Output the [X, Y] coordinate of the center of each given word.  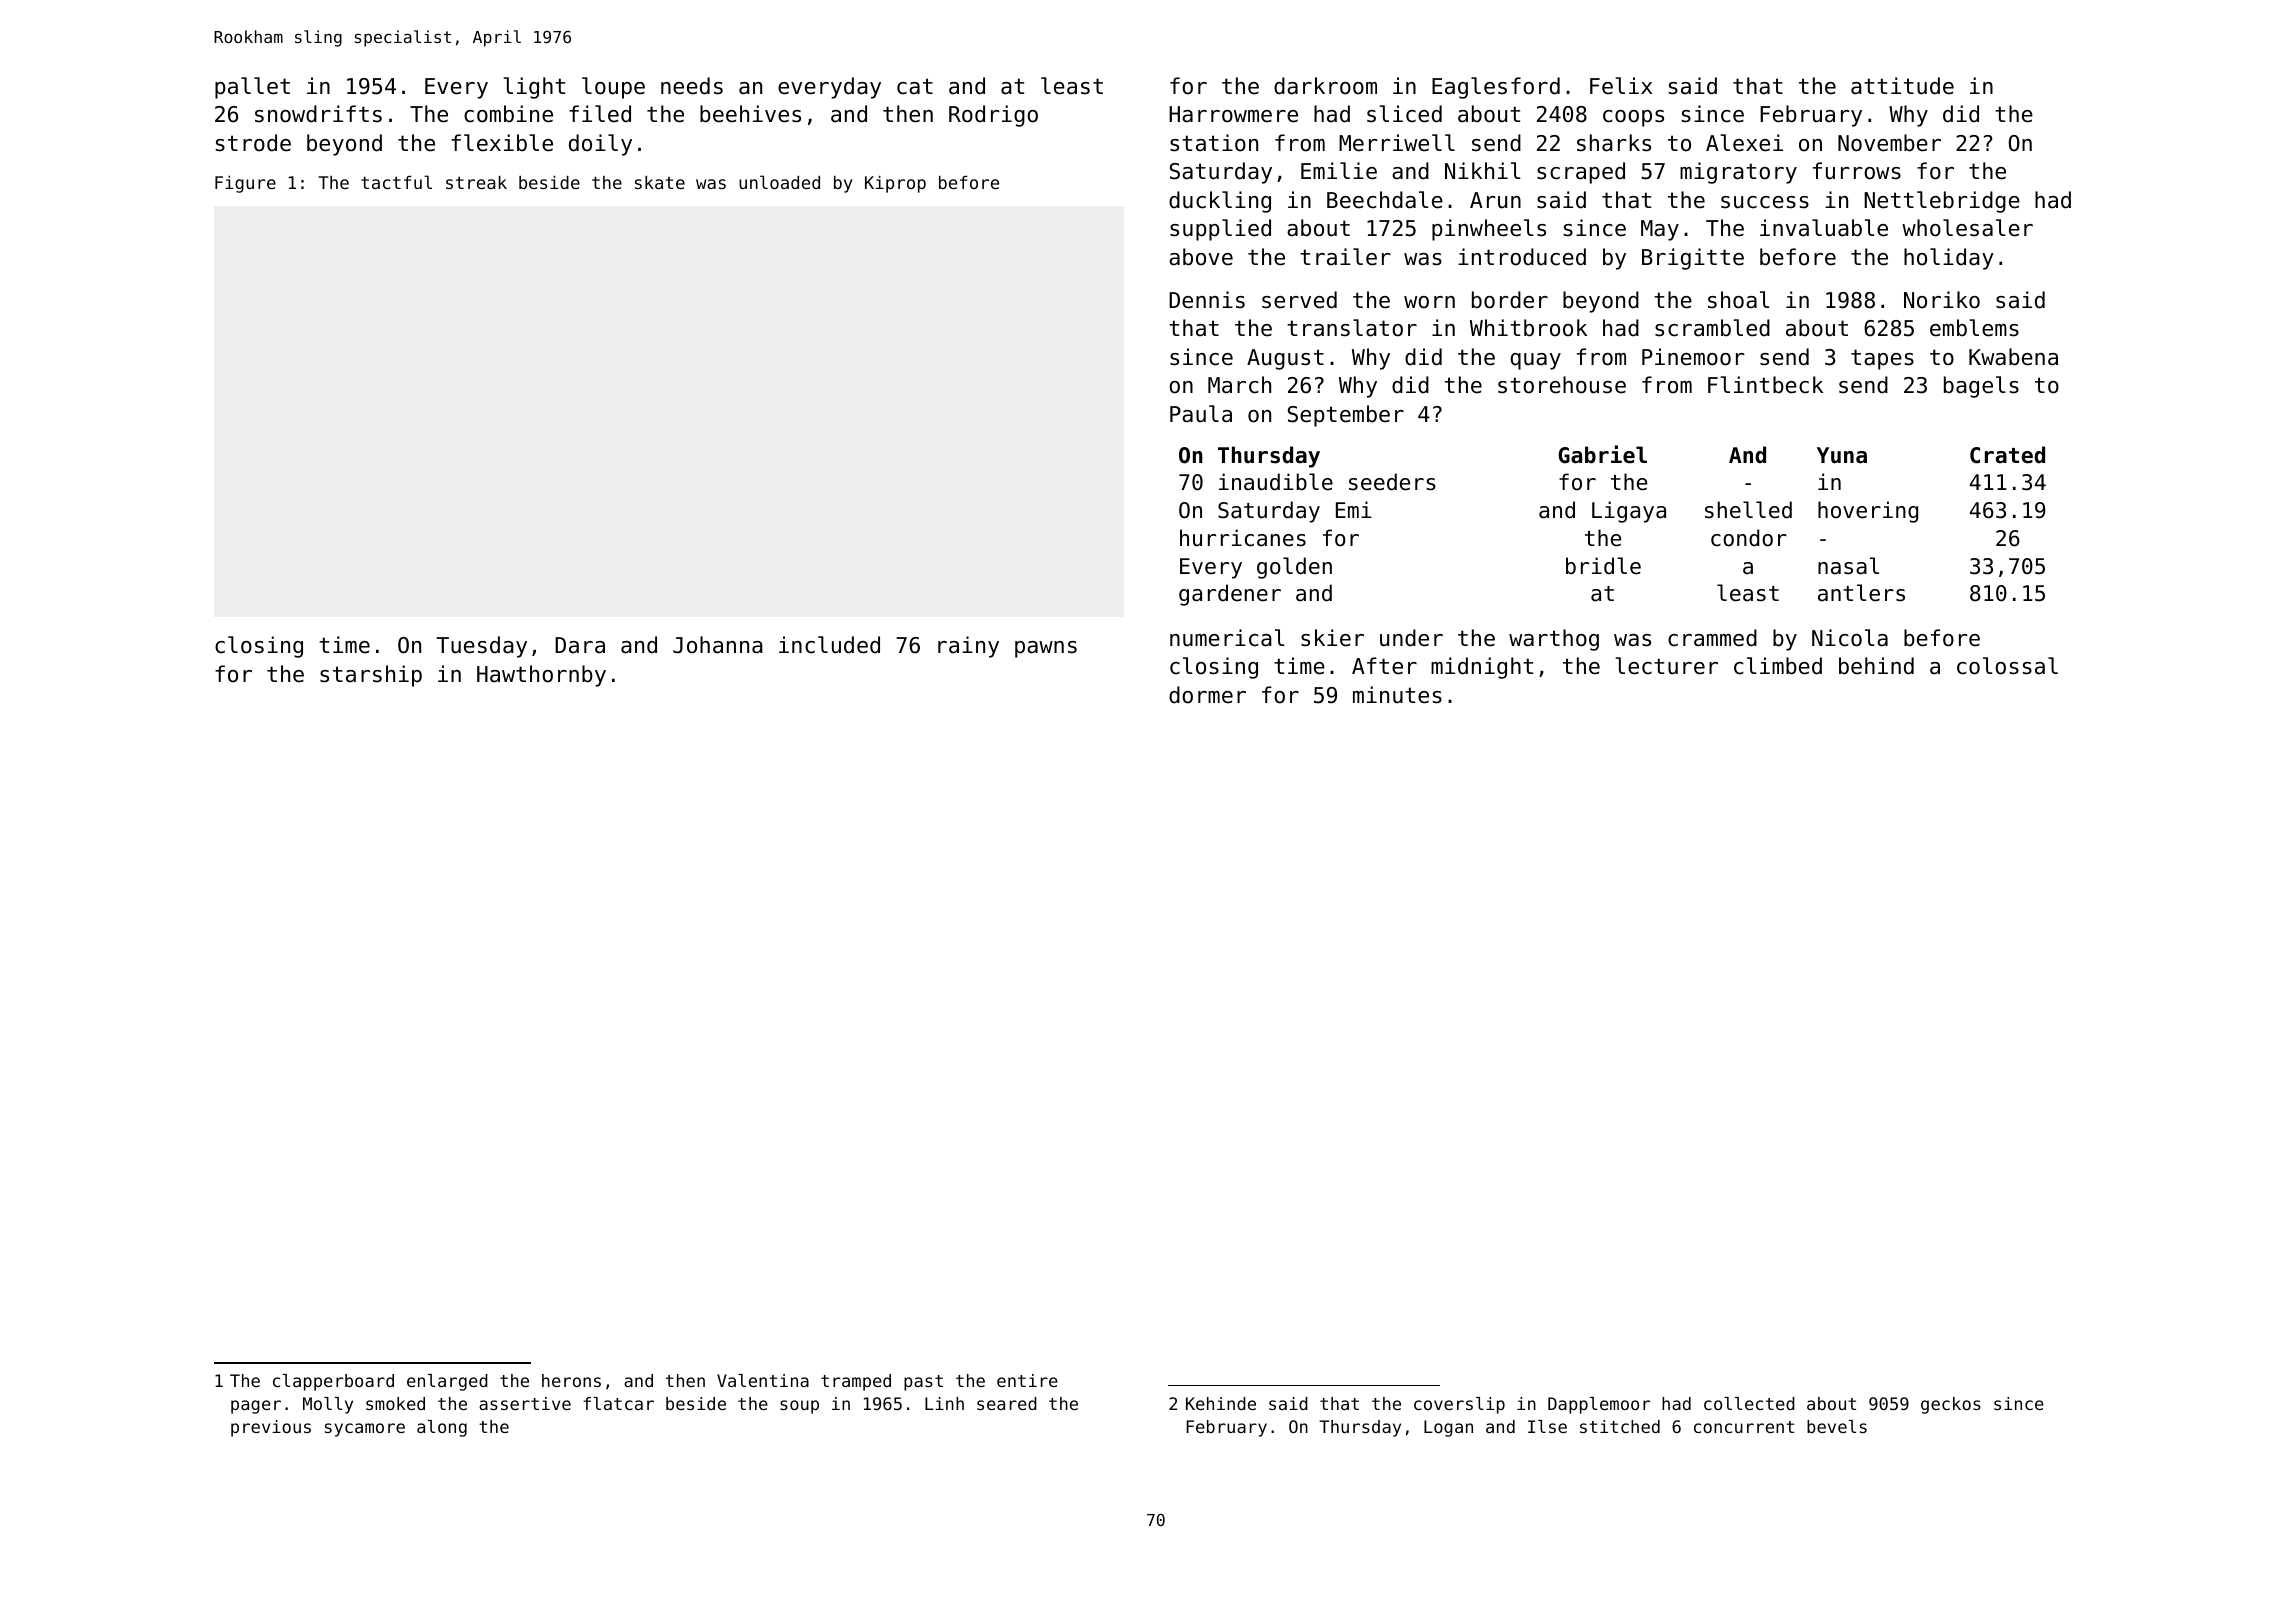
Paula [1201, 414]
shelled [1748, 510]
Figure [245, 184]
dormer [1207, 695]
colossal [2007, 666]
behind [1876, 666]
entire [1027, 1380]
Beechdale [1385, 200]
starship [371, 676]
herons [571, 1380]
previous [271, 1428]
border [1510, 300]
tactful [396, 182]
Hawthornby [541, 676]
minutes [1397, 695]
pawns [1046, 649]
